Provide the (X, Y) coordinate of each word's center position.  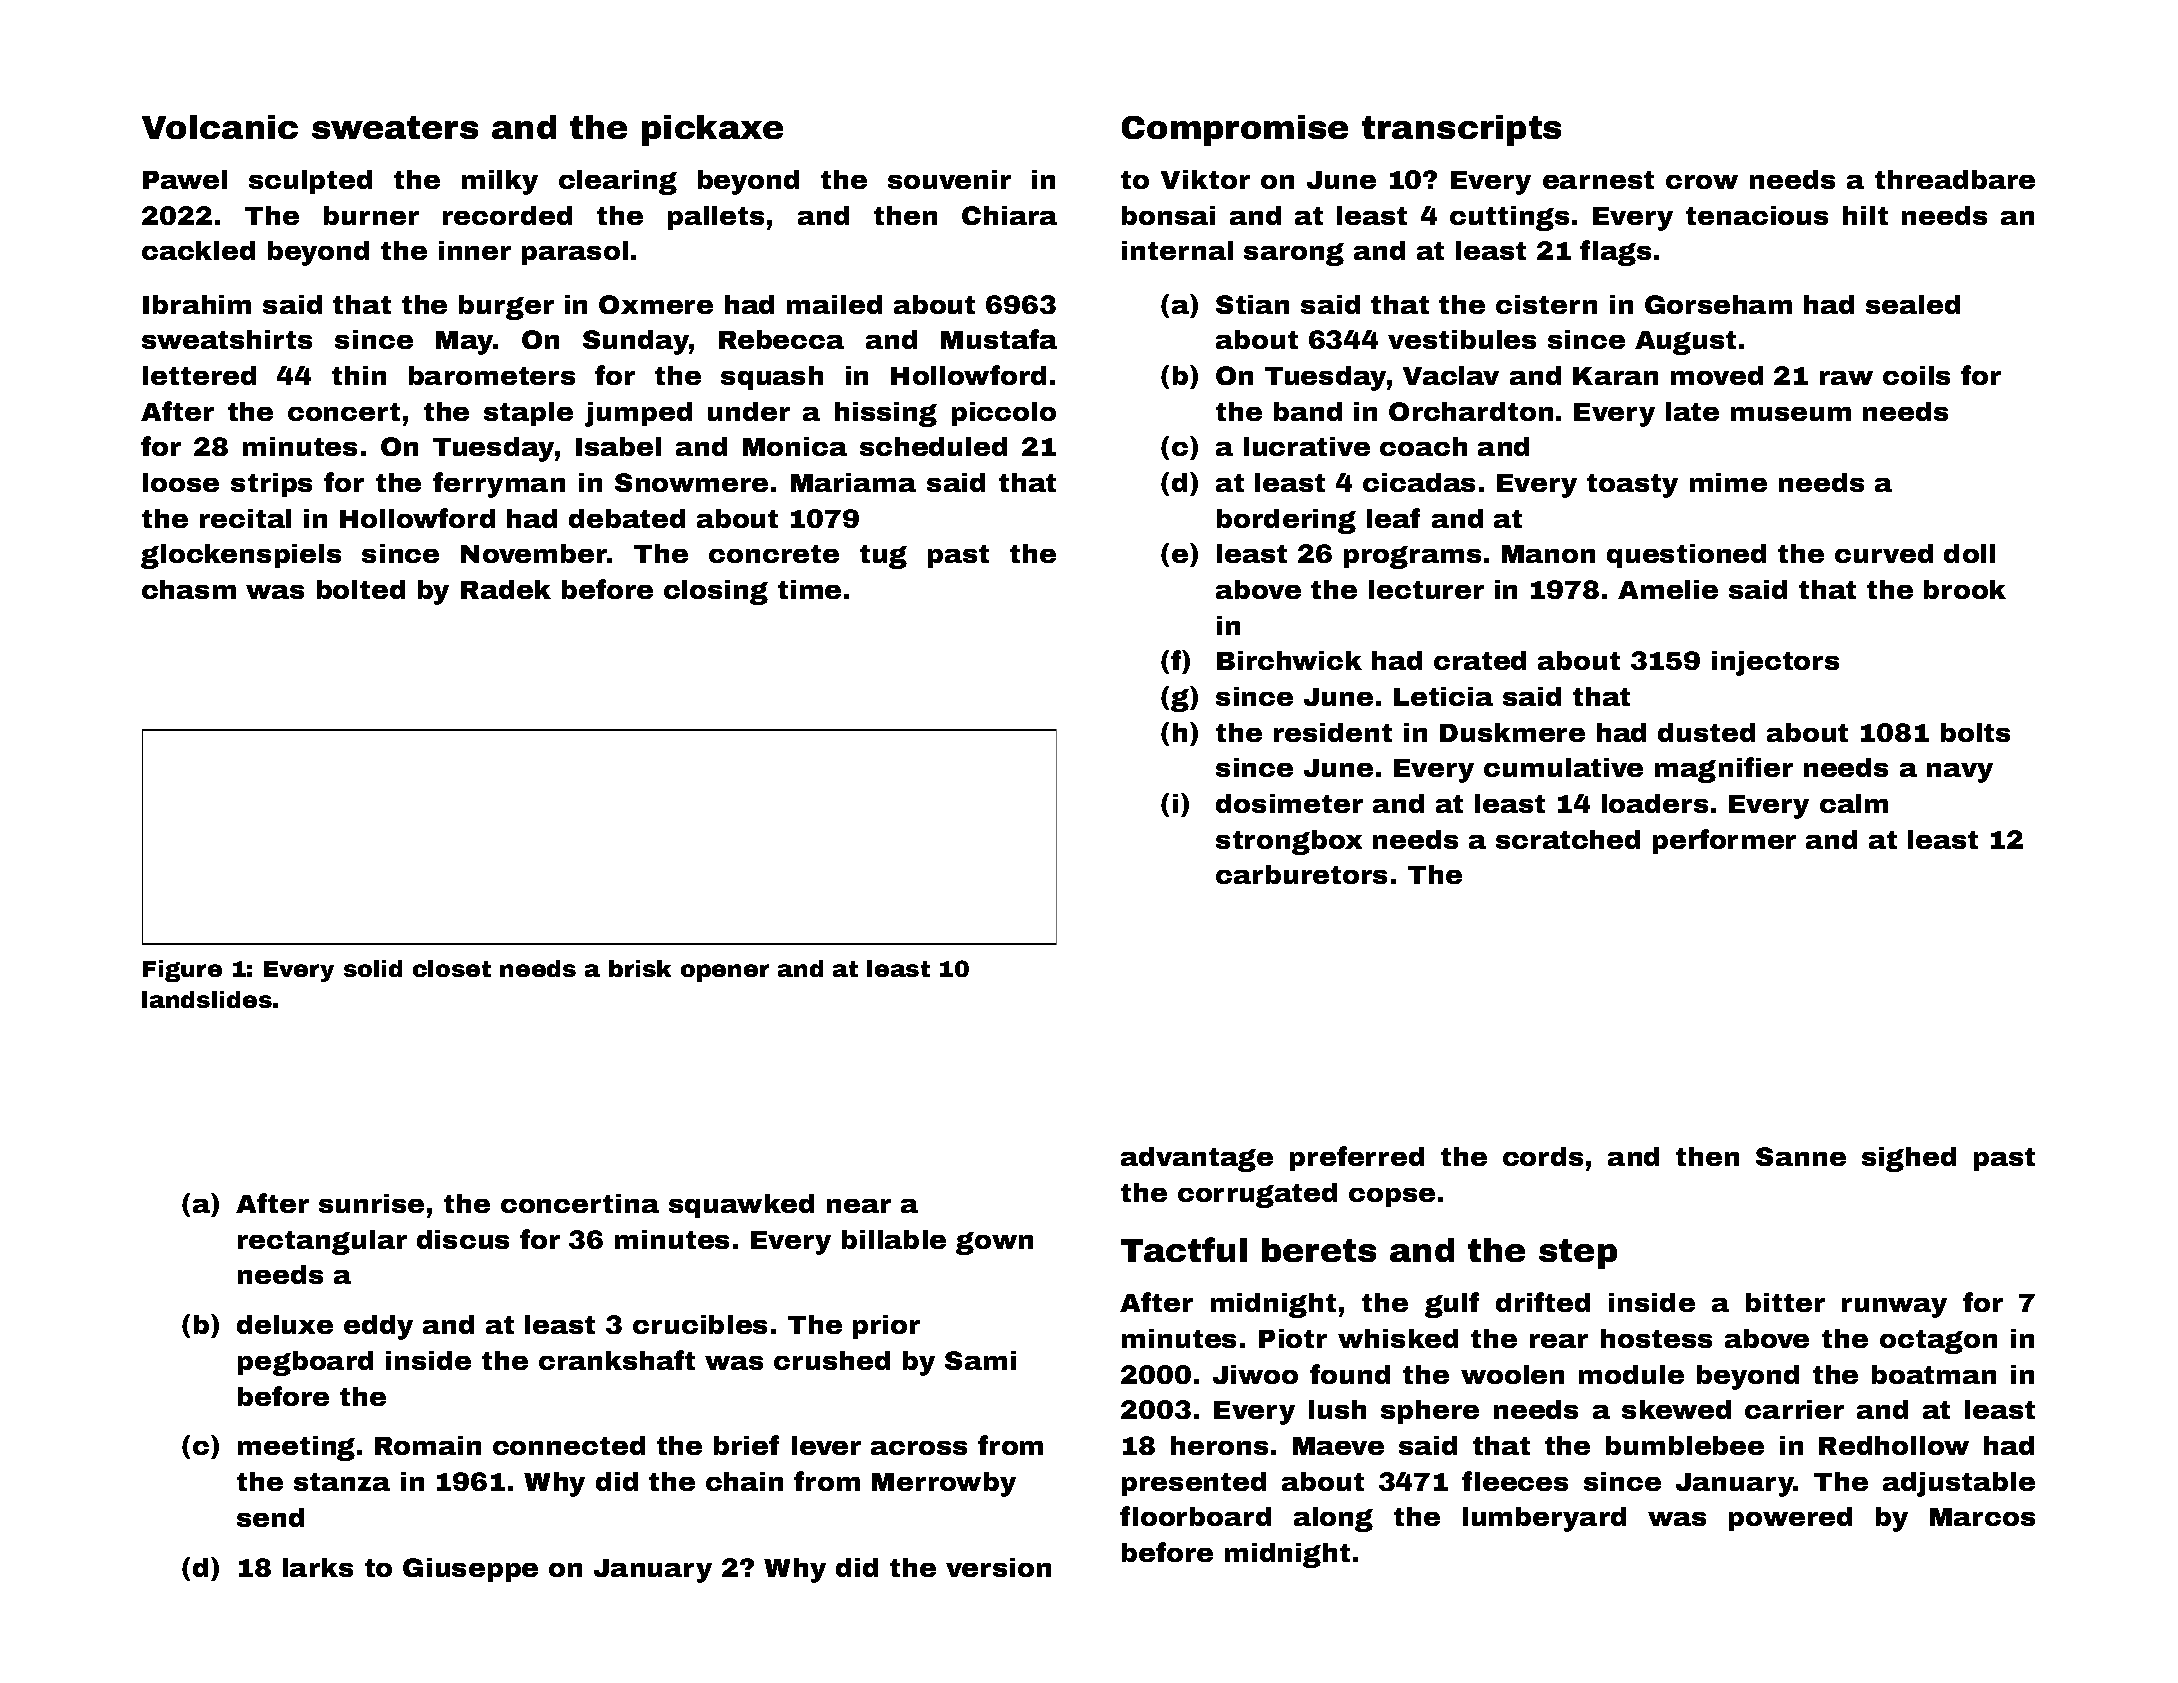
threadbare (1955, 179)
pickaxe (712, 130)
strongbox (1289, 842)
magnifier (1724, 770)
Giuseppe (470, 1570)
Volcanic (220, 127)
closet (452, 968)
